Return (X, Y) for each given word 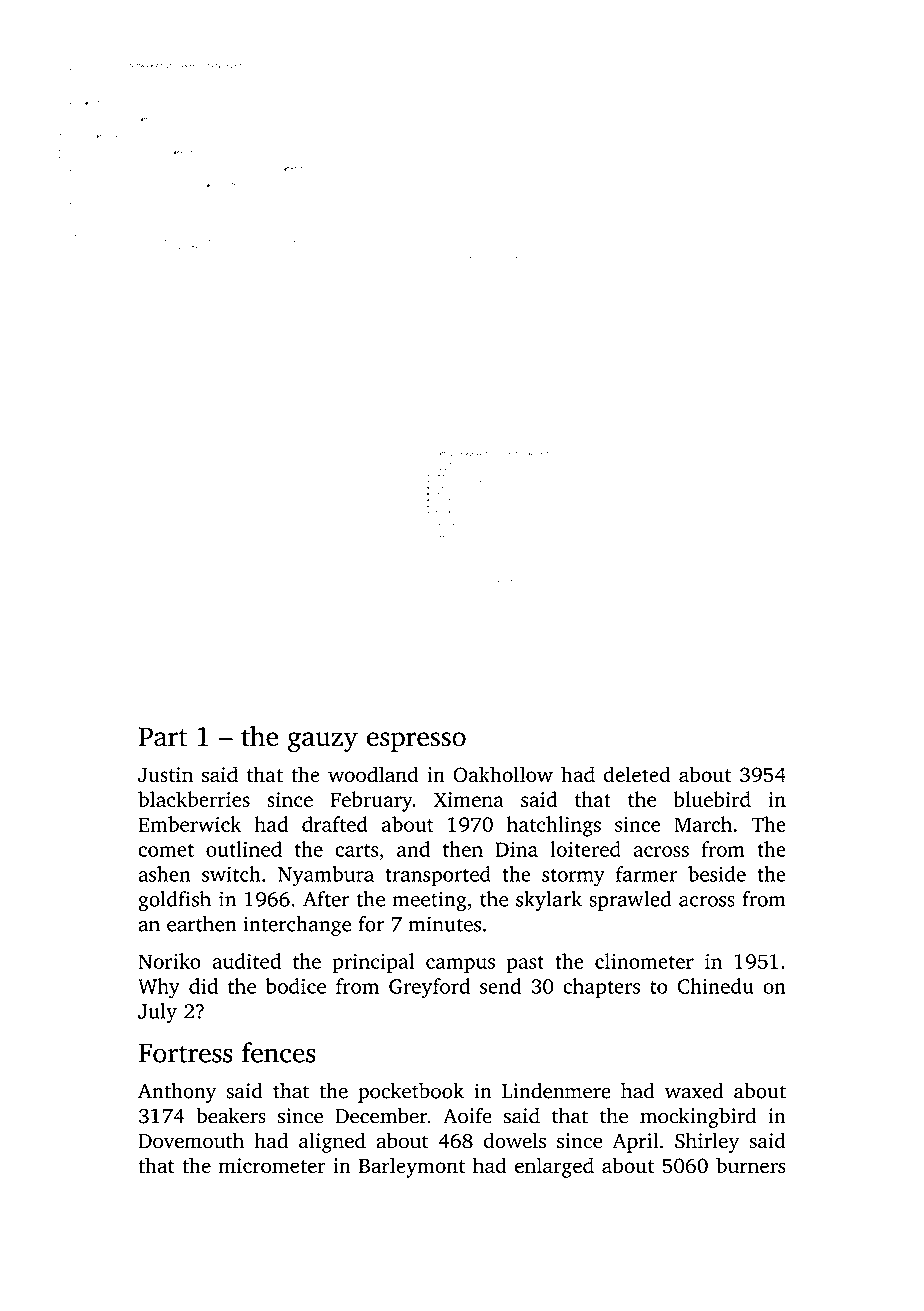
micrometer (272, 1165)
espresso (416, 742)
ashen (164, 874)
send (500, 986)
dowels (515, 1140)
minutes (445, 924)
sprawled (630, 901)
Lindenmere (556, 1091)
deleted (637, 774)
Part (162, 737)
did (203, 986)
